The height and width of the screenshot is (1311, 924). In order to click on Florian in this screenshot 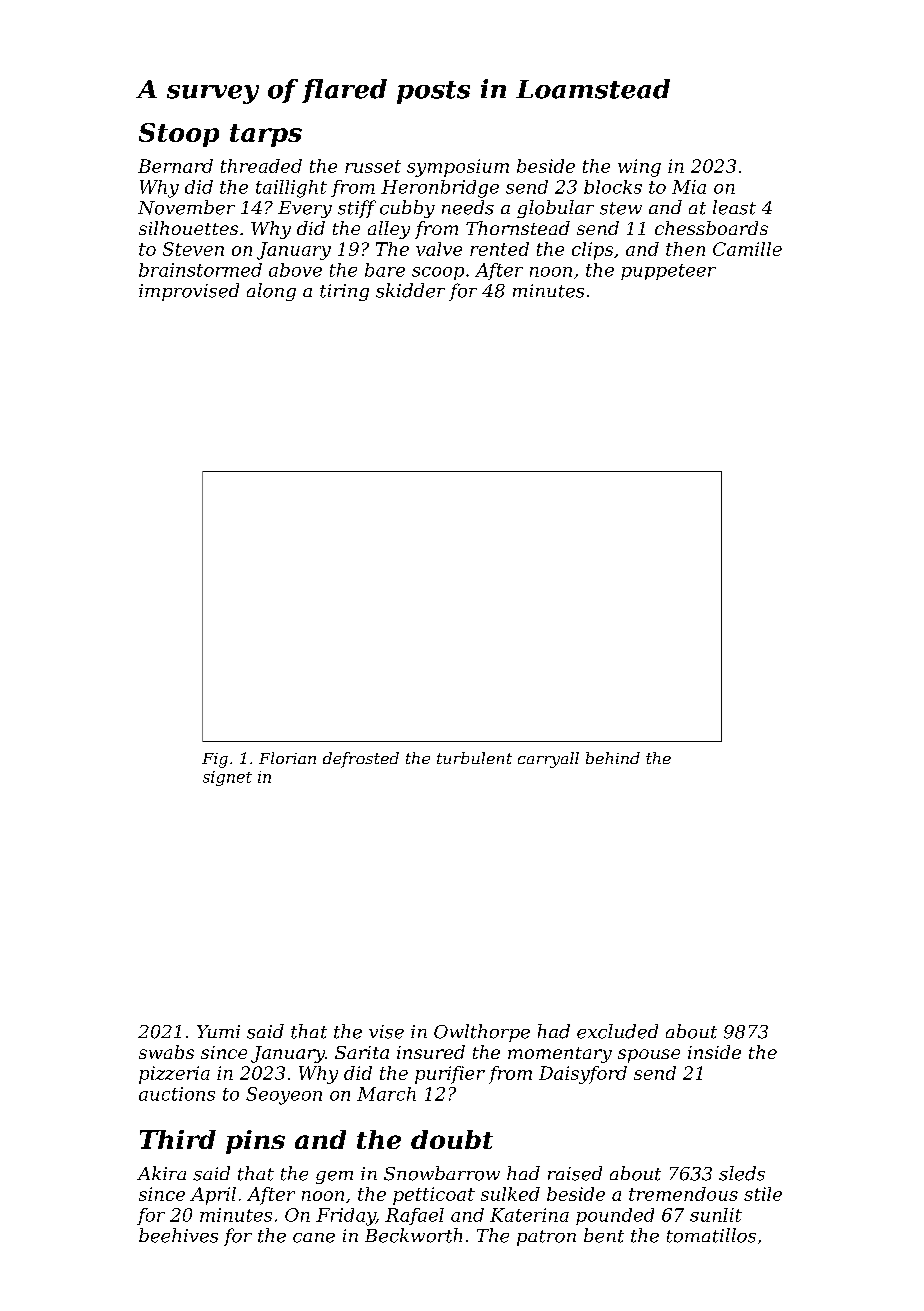, I will do `click(287, 758)`.
